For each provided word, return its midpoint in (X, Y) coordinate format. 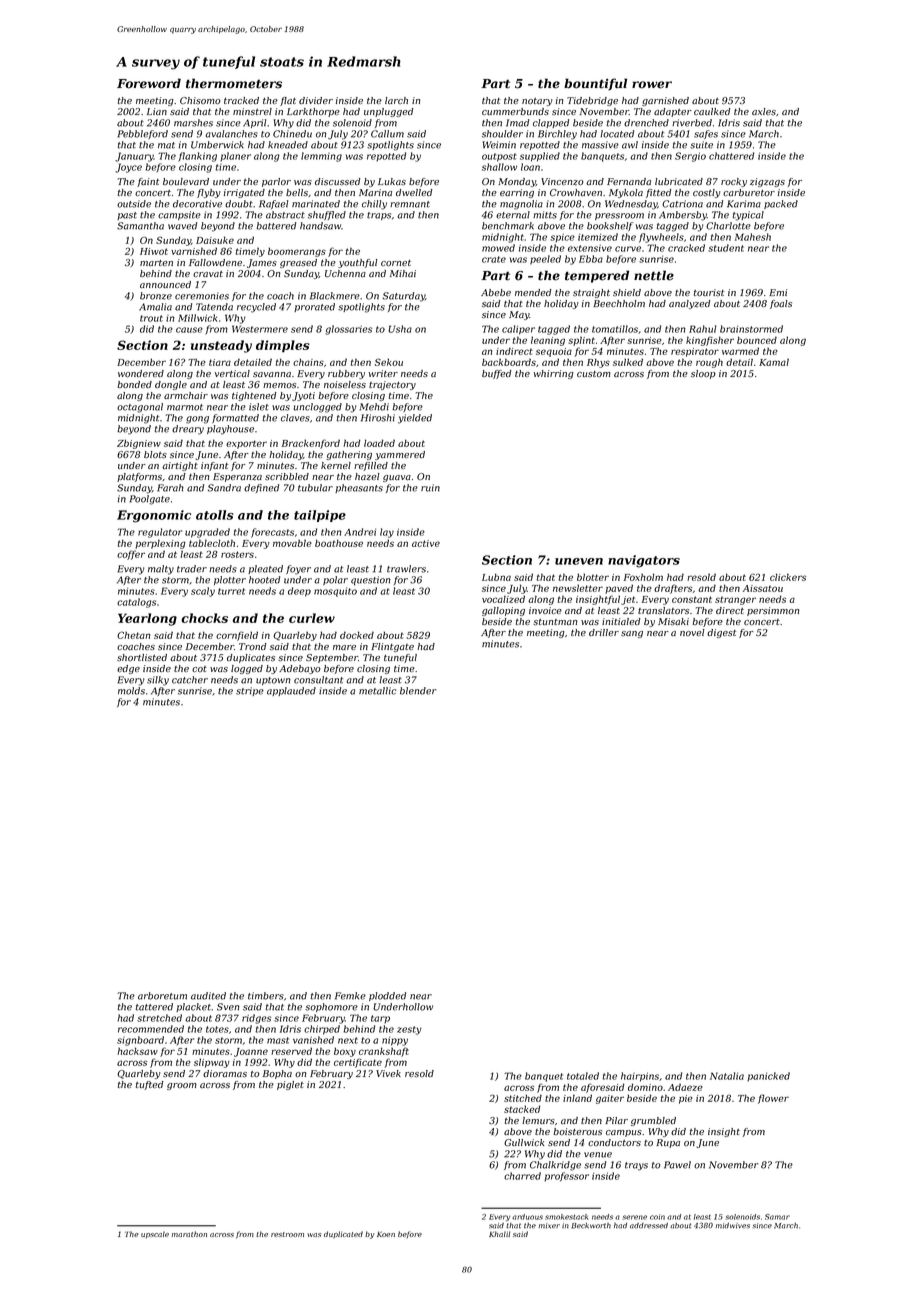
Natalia (727, 1076)
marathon (189, 1234)
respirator (695, 352)
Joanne (251, 1052)
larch (396, 100)
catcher (190, 680)
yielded (415, 419)
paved (619, 589)
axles (764, 111)
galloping (503, 611)
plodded (387, 996)
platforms (139, 477)
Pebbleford (143, 134)
